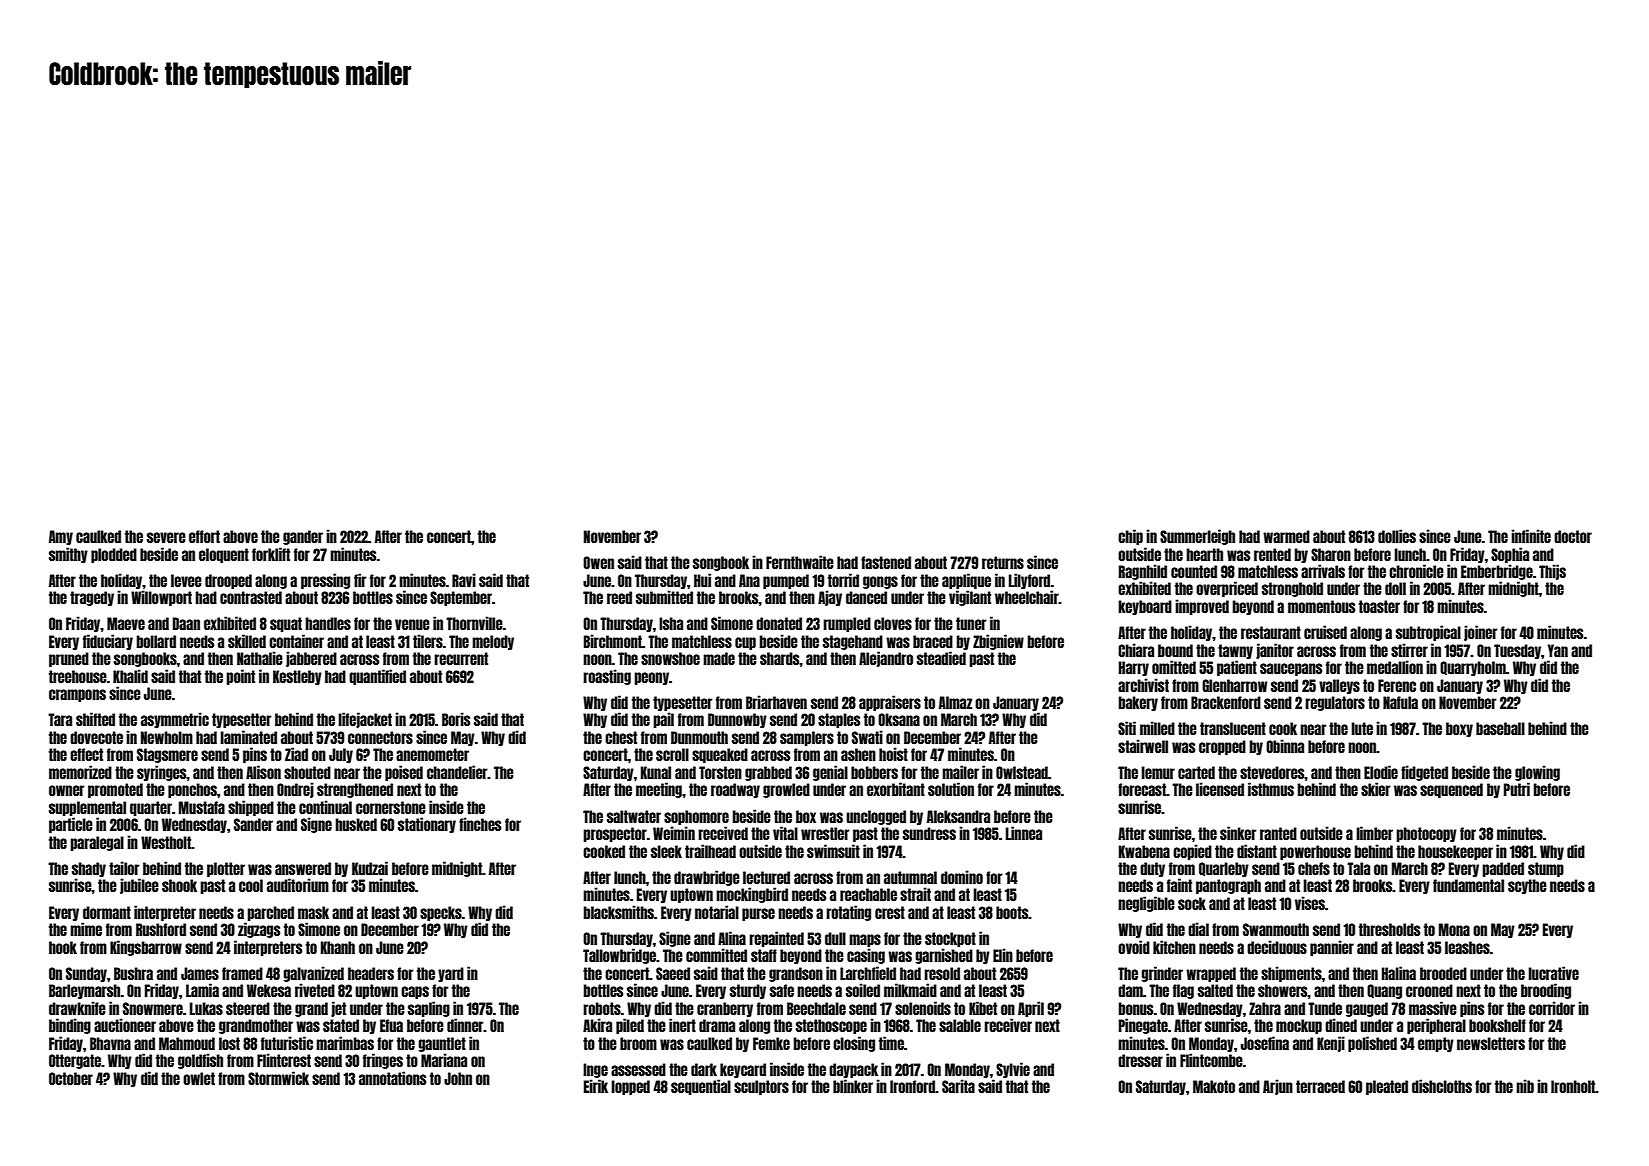  What do you see at coordinates (671, 623) in the screenshot?
I see `Isha` at bounding box center [671, 623].
